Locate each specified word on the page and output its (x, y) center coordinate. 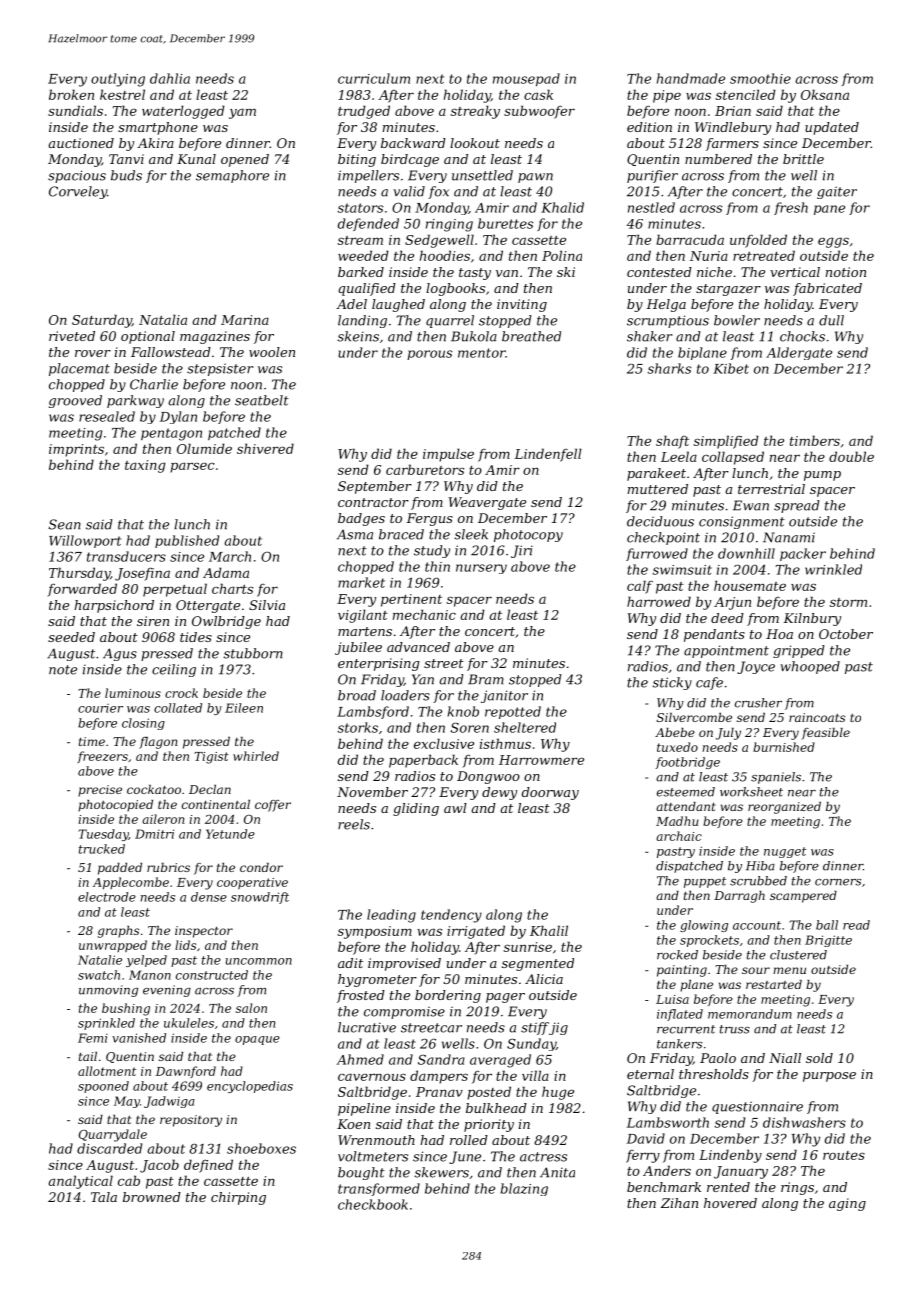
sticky (672, 683)
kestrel (122, 94)
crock (181, 693)
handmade (691, 78)
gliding (416, 809)
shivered (265, 448)
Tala (104, 1197)
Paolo (718, 1058)
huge (558, 1093)
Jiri (522, 551)
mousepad (526, 80)
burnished (784, 747)
